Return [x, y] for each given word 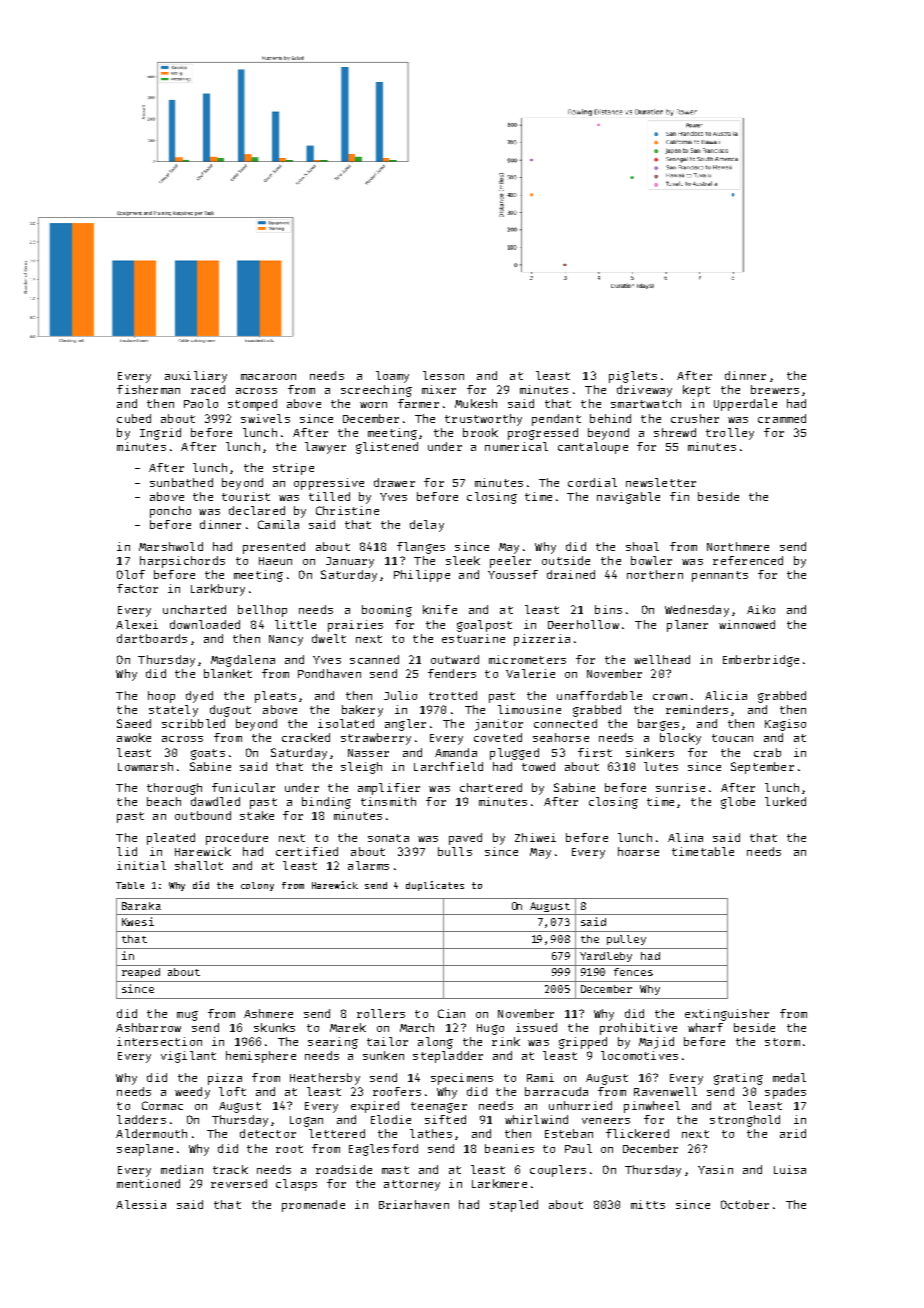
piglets [633, 377]
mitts [648, 1204]
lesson [443, 375]
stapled [514, 1206]
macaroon [268, 377]
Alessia [141, 1204]
